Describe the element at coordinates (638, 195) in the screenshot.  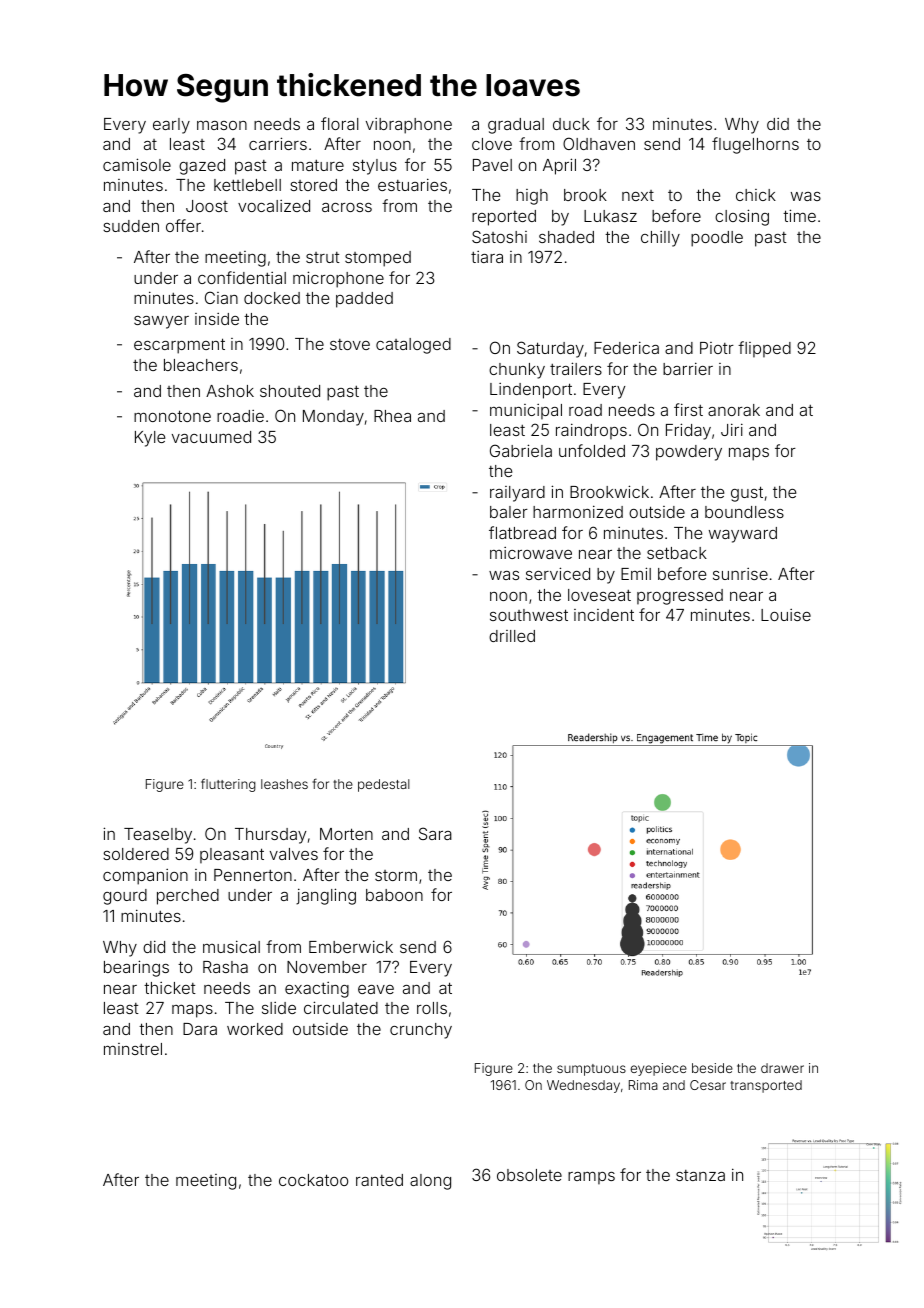
I see `next` at that location.
